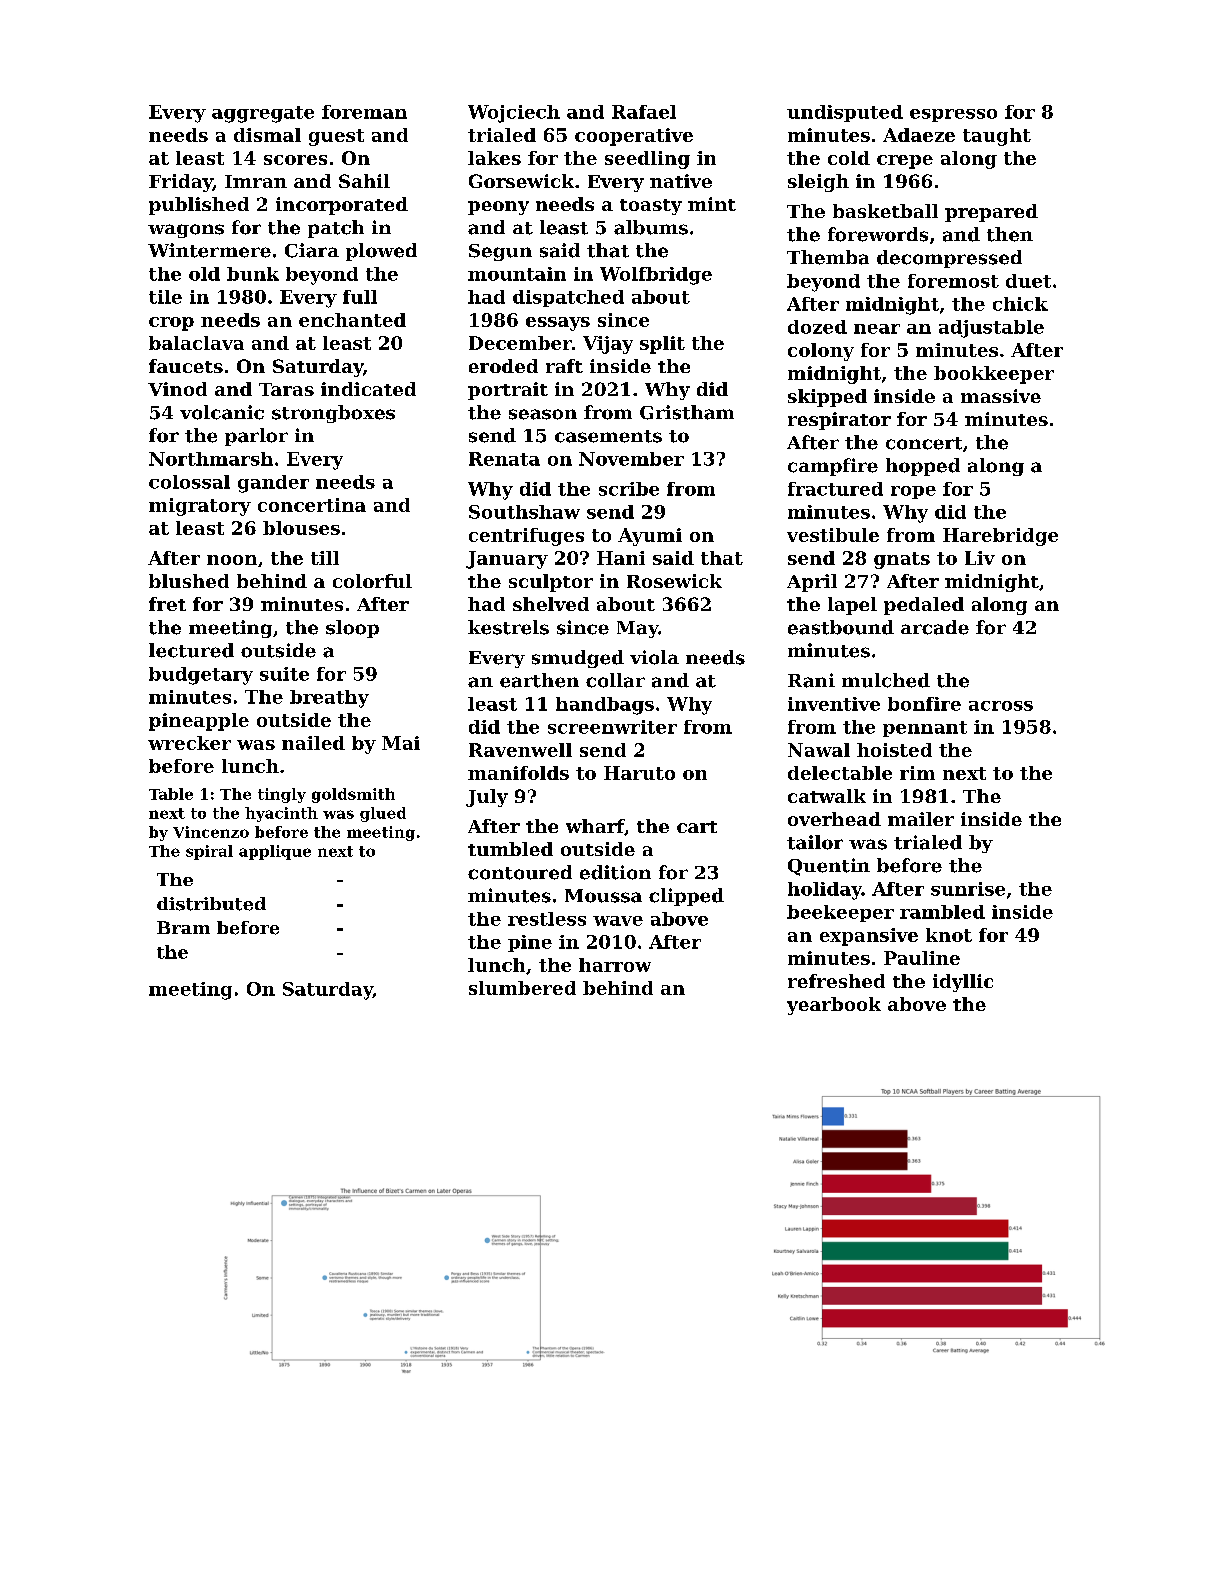 Image resolution: width=1214 pixels, height=1571 pixels. Describe the element at coordinates (921, 819) in the image. I see `mailer` at that location.
